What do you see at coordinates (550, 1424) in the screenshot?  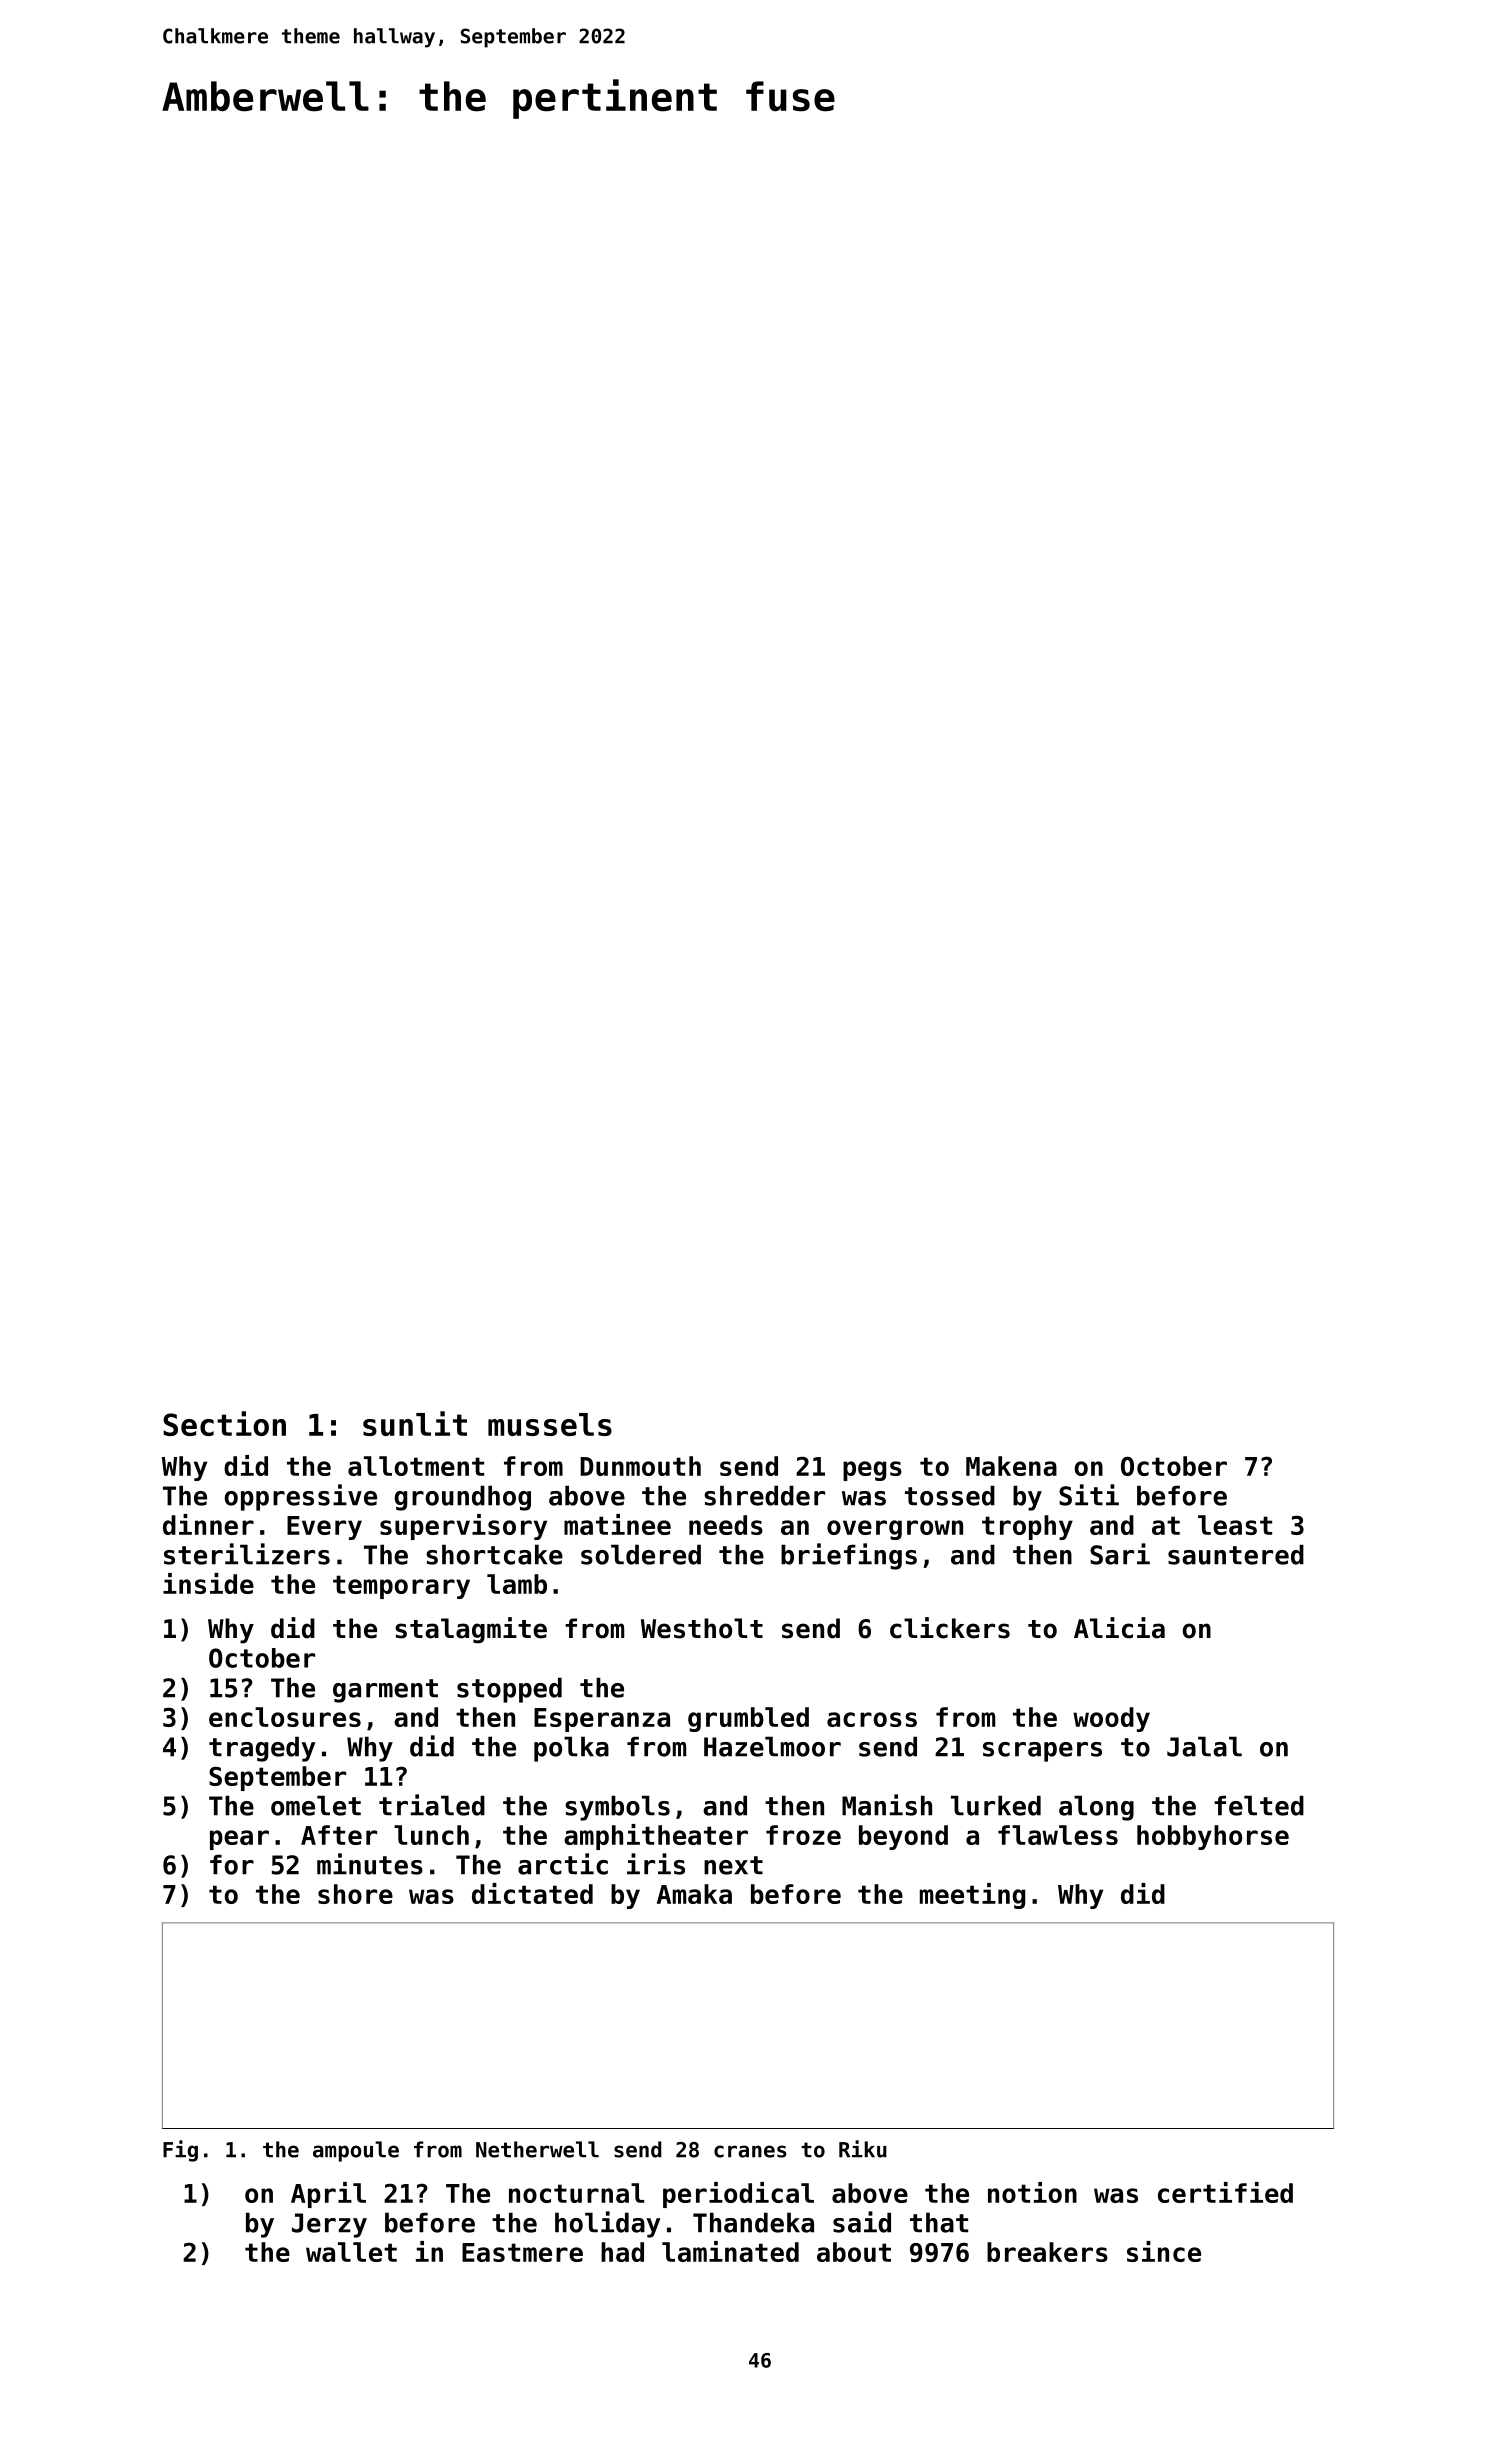 I see `mussels` at bounding box center [550, 1424].
